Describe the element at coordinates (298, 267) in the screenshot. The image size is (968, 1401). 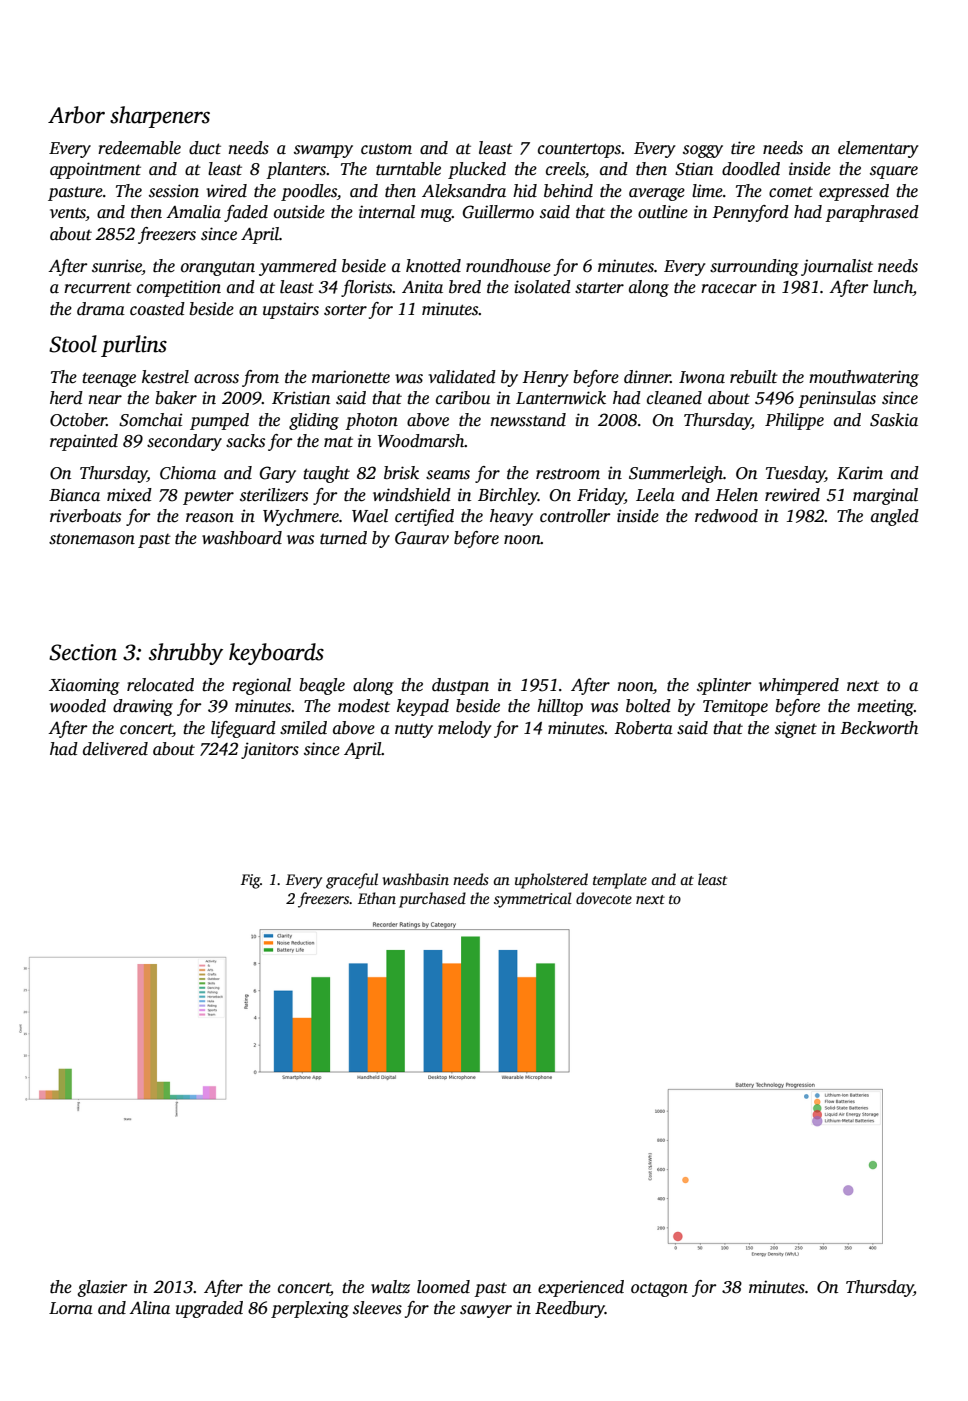
I see `yammered` at that location.
